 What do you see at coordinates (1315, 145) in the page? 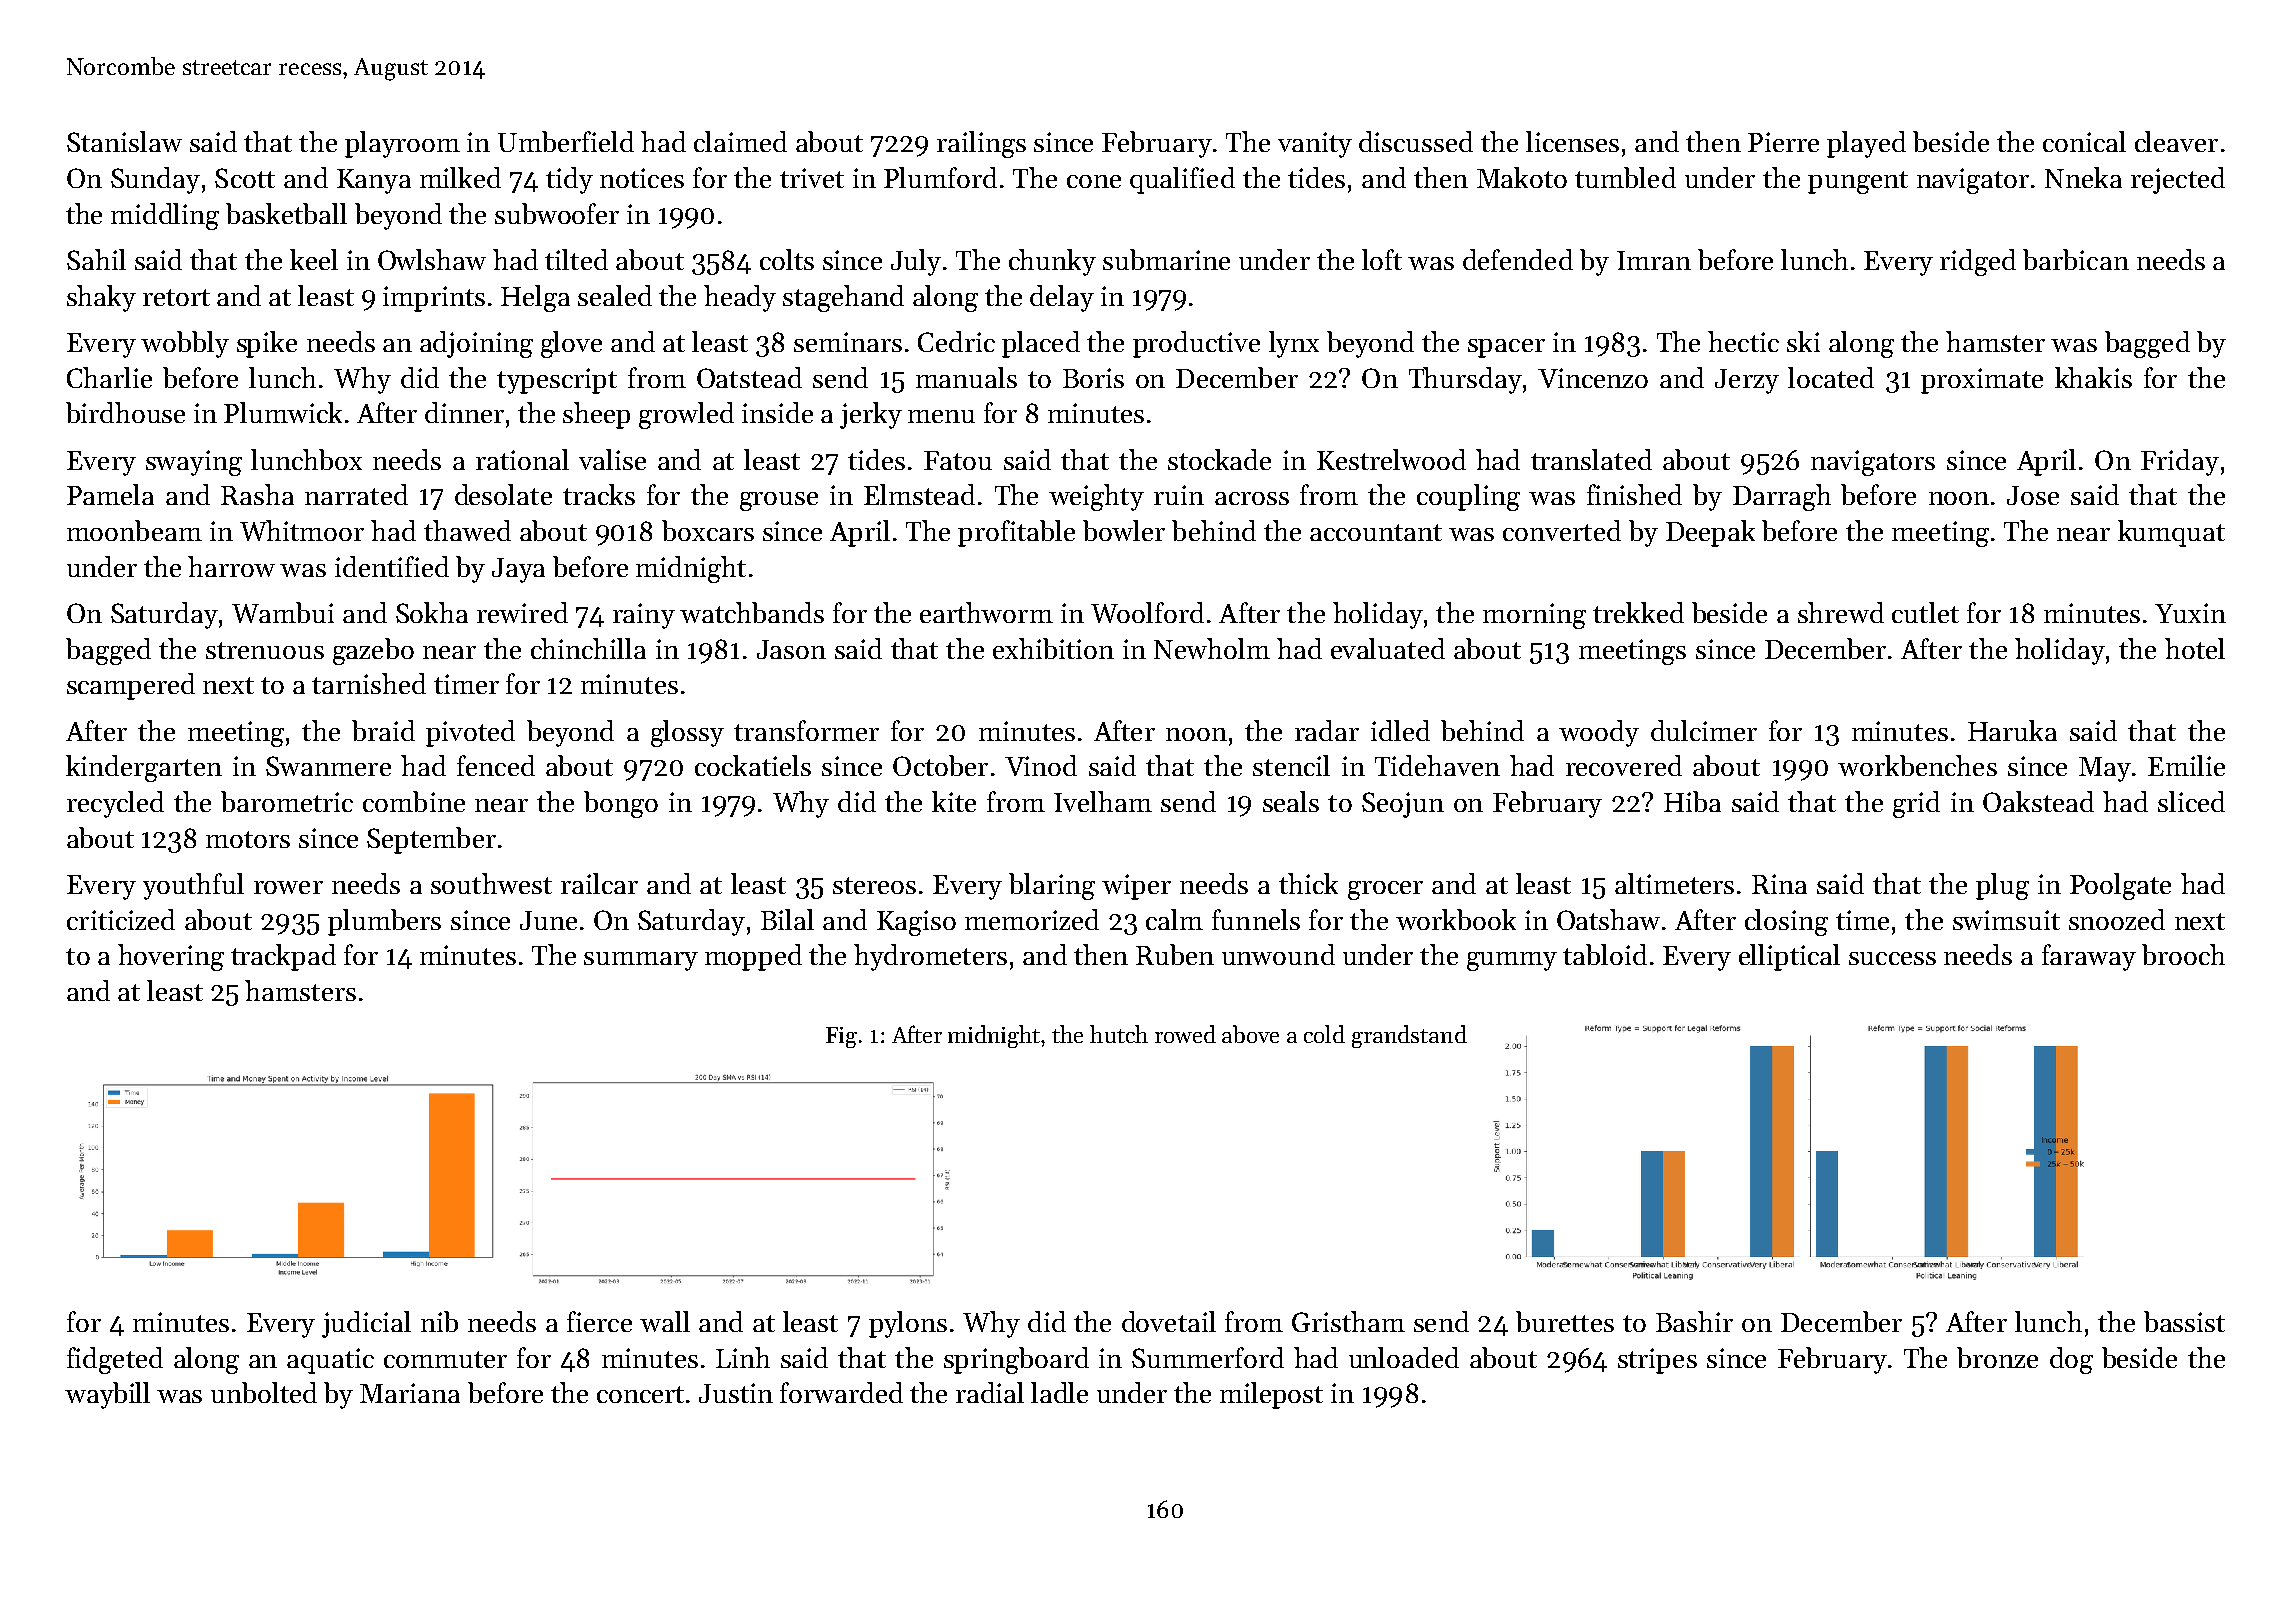
I see `vanity` at bounding box center [1315, 145].
